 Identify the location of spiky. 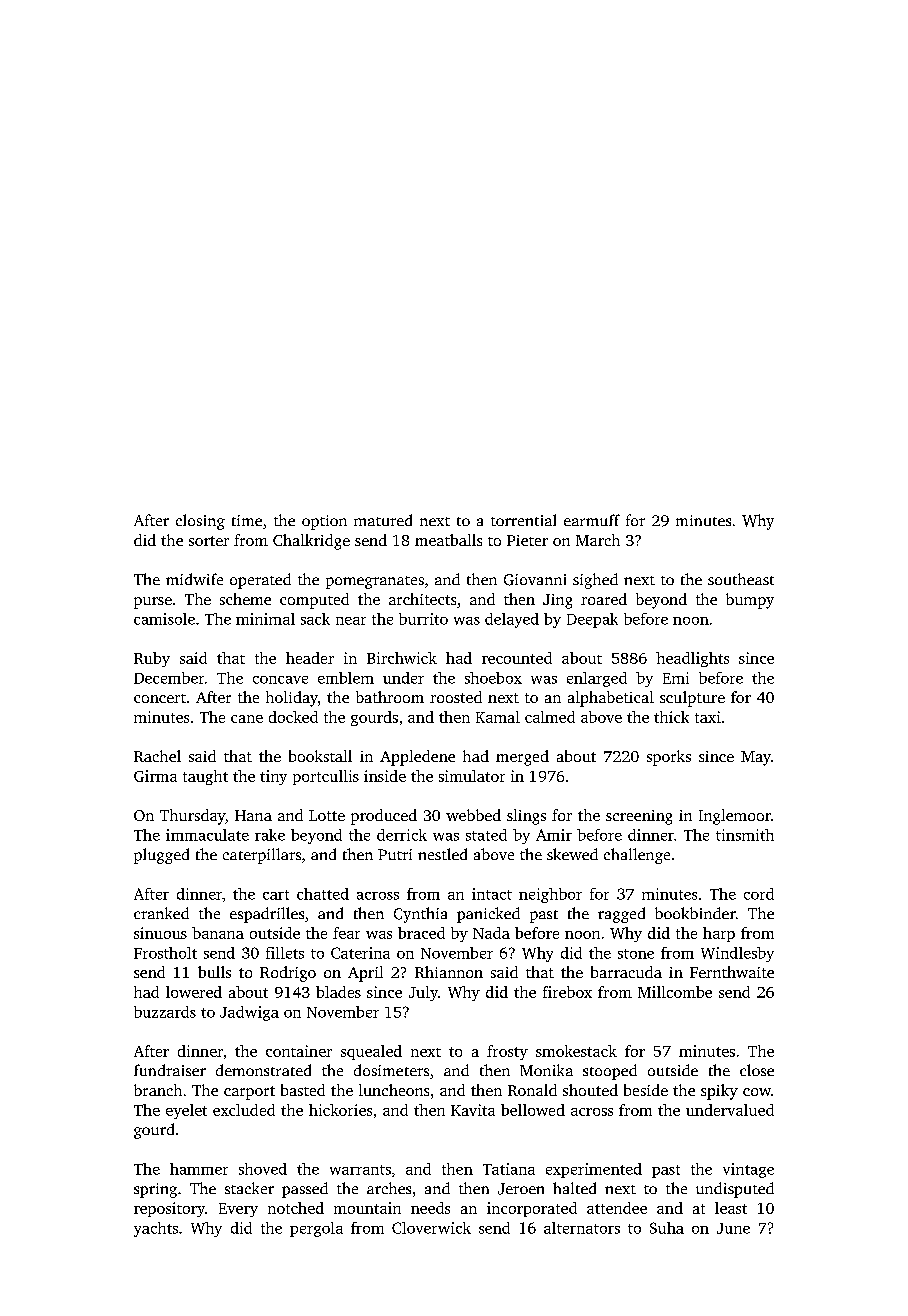
(719, 1092).
